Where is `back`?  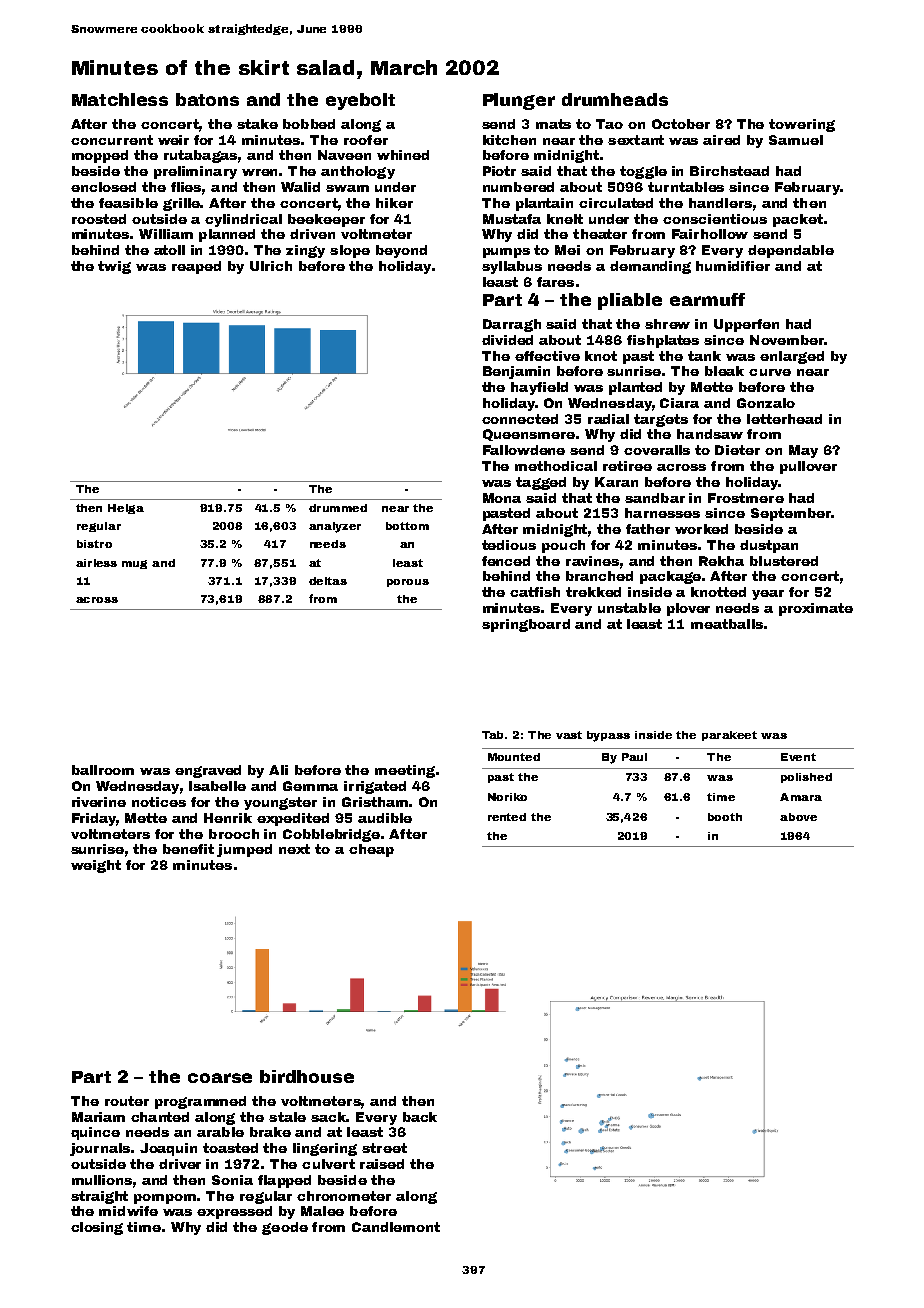
back is located at coordinates (420, 1117).
